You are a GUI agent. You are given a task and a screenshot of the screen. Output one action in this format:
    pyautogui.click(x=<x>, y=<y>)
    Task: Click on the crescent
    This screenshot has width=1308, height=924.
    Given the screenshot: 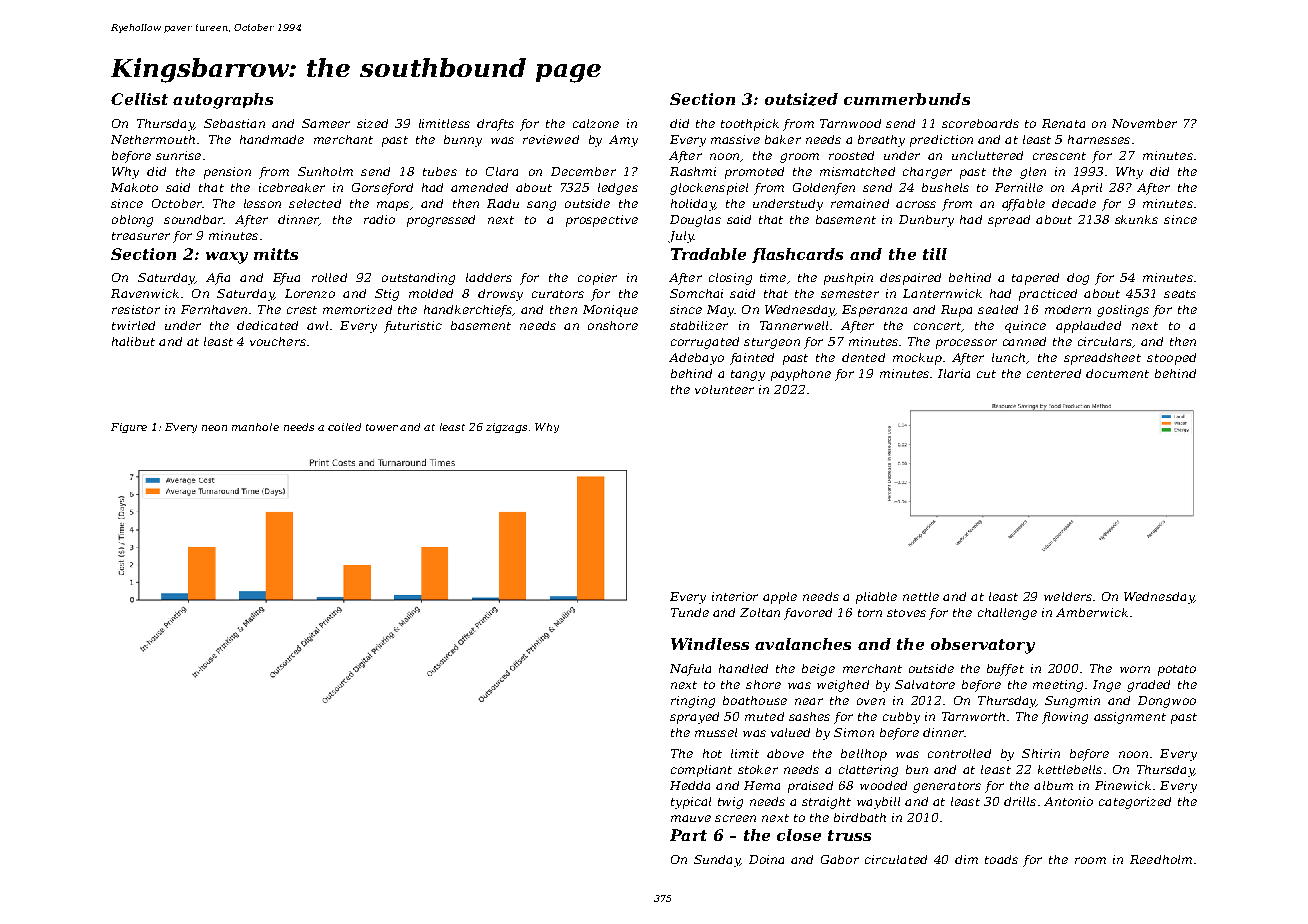 What is the action you would take?
    pyautogui.click(x=1059, y=156)
